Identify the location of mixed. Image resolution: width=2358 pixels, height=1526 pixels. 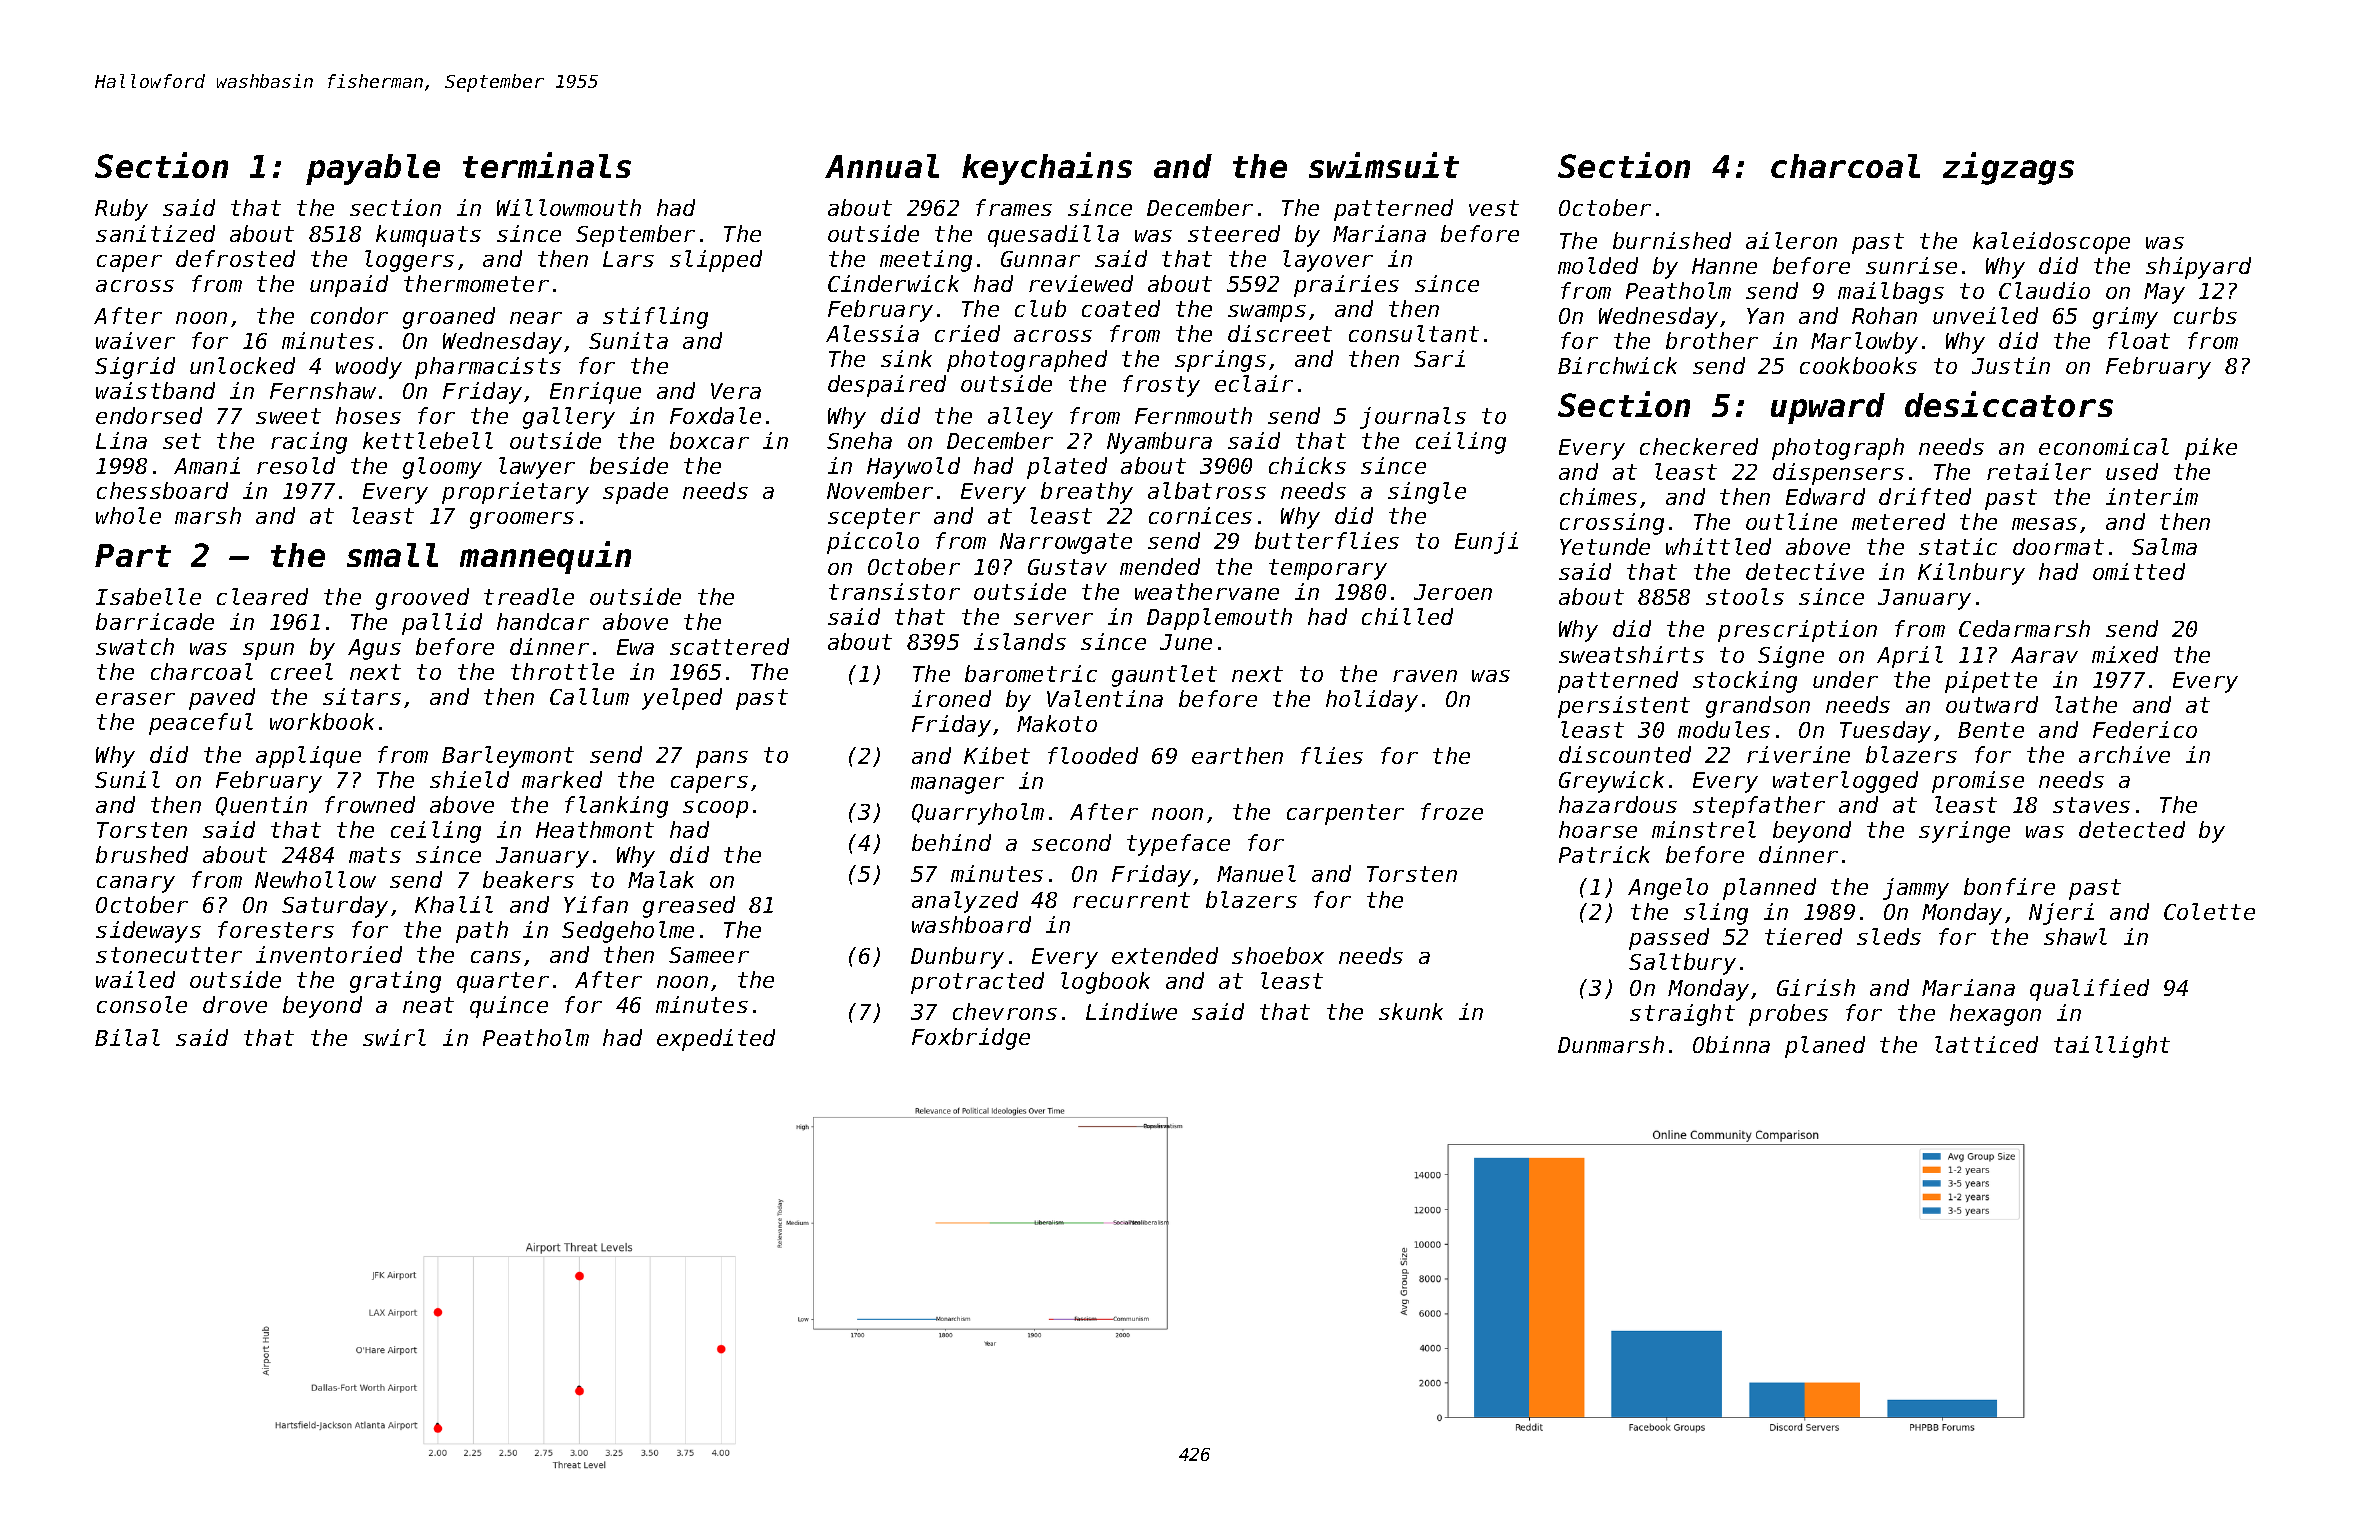
(2125, 654).
